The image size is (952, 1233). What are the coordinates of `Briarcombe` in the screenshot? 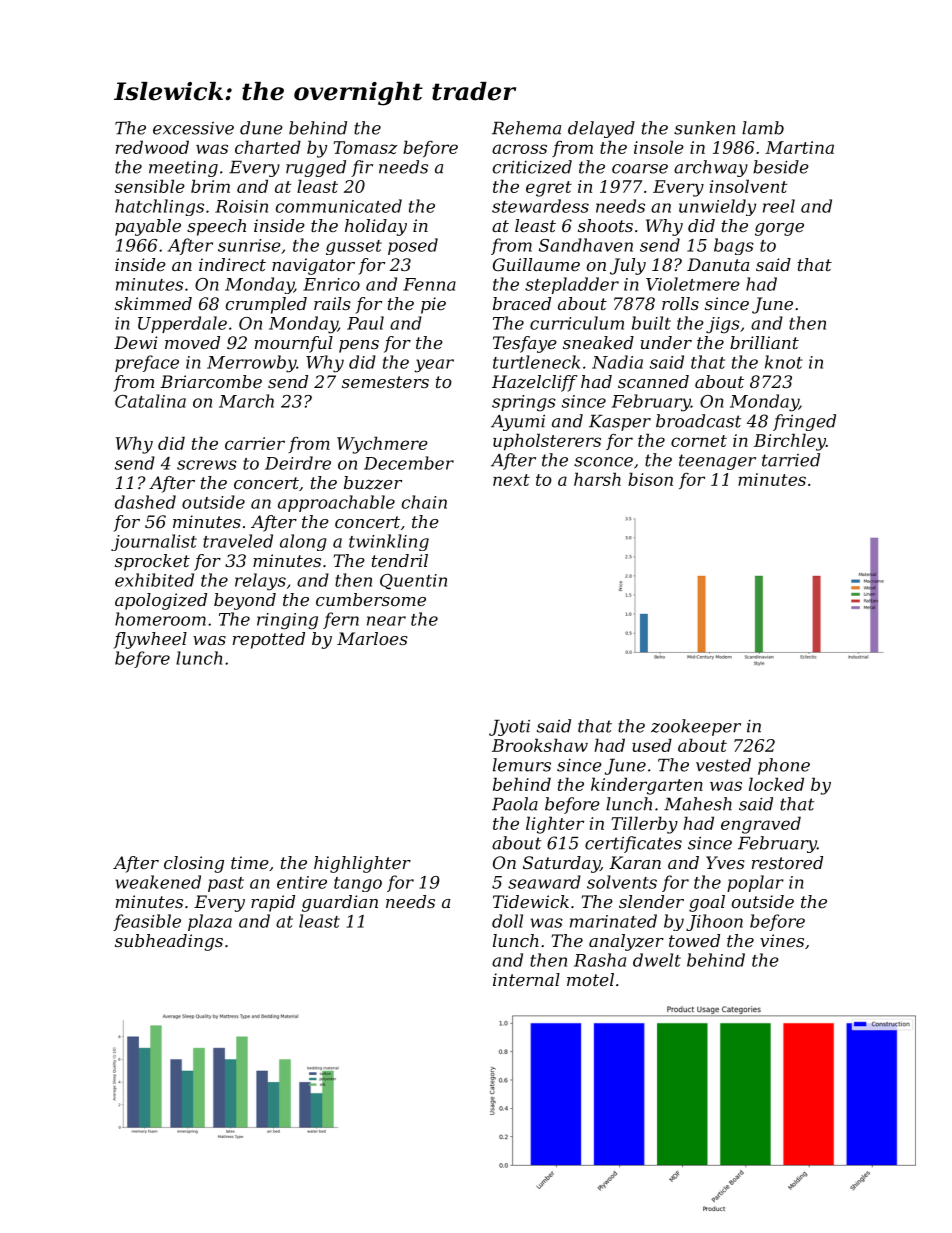 It's located at (211, 381).
